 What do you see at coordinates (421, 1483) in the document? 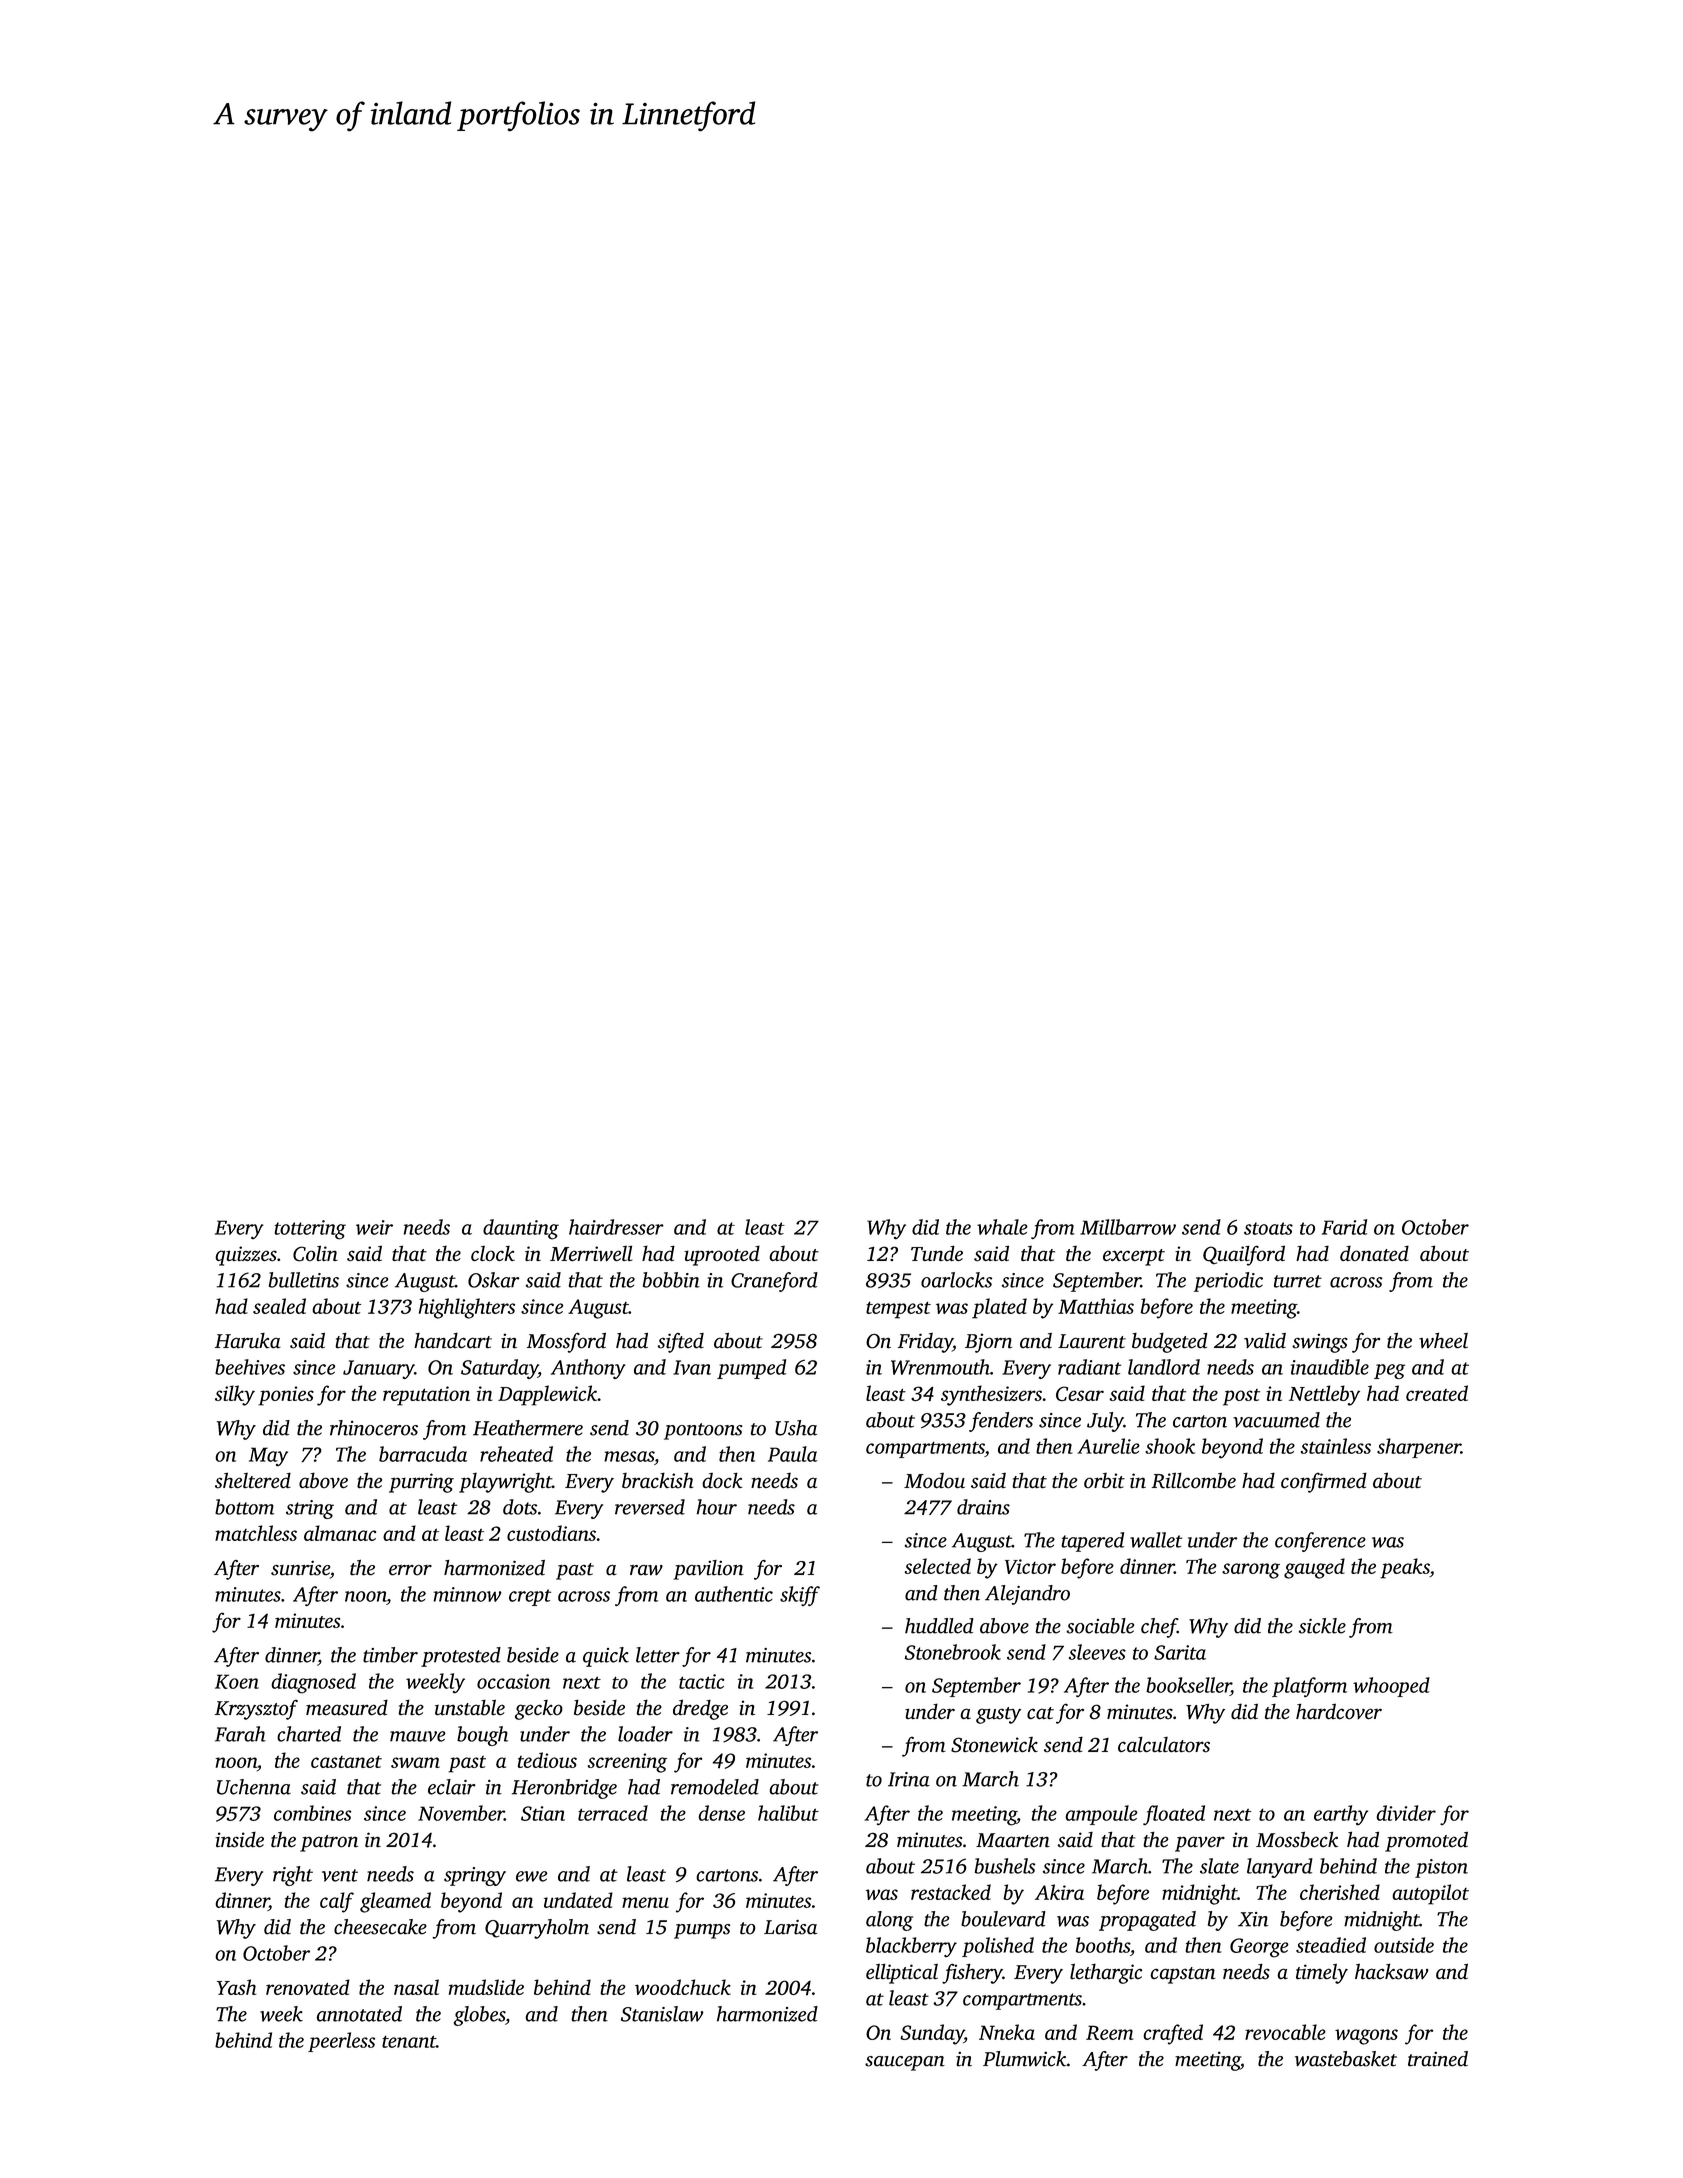
I see `purring` at bounding box center [421, 1483].
